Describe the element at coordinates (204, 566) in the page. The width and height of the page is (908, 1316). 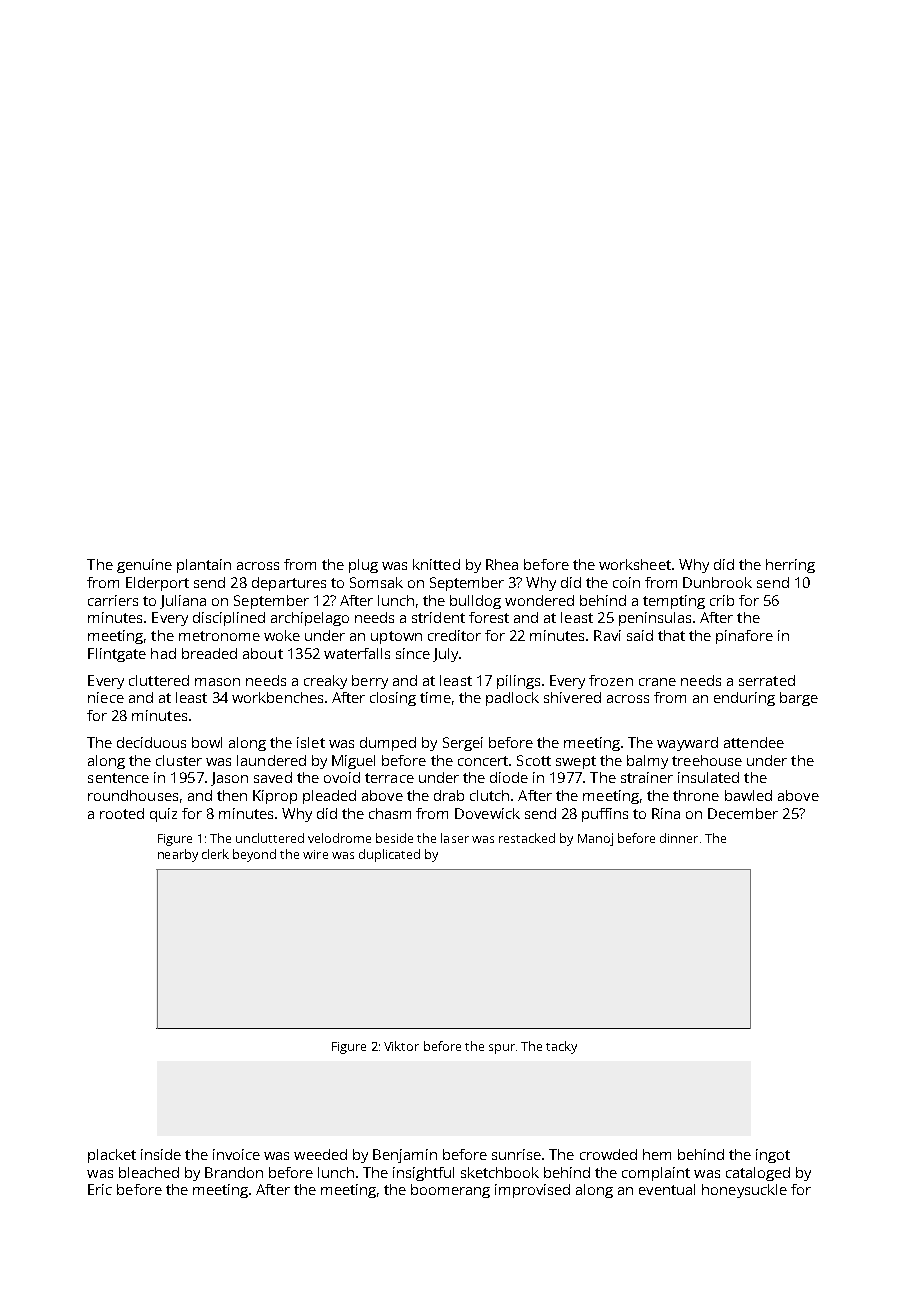
I see `plantain` at that location.
